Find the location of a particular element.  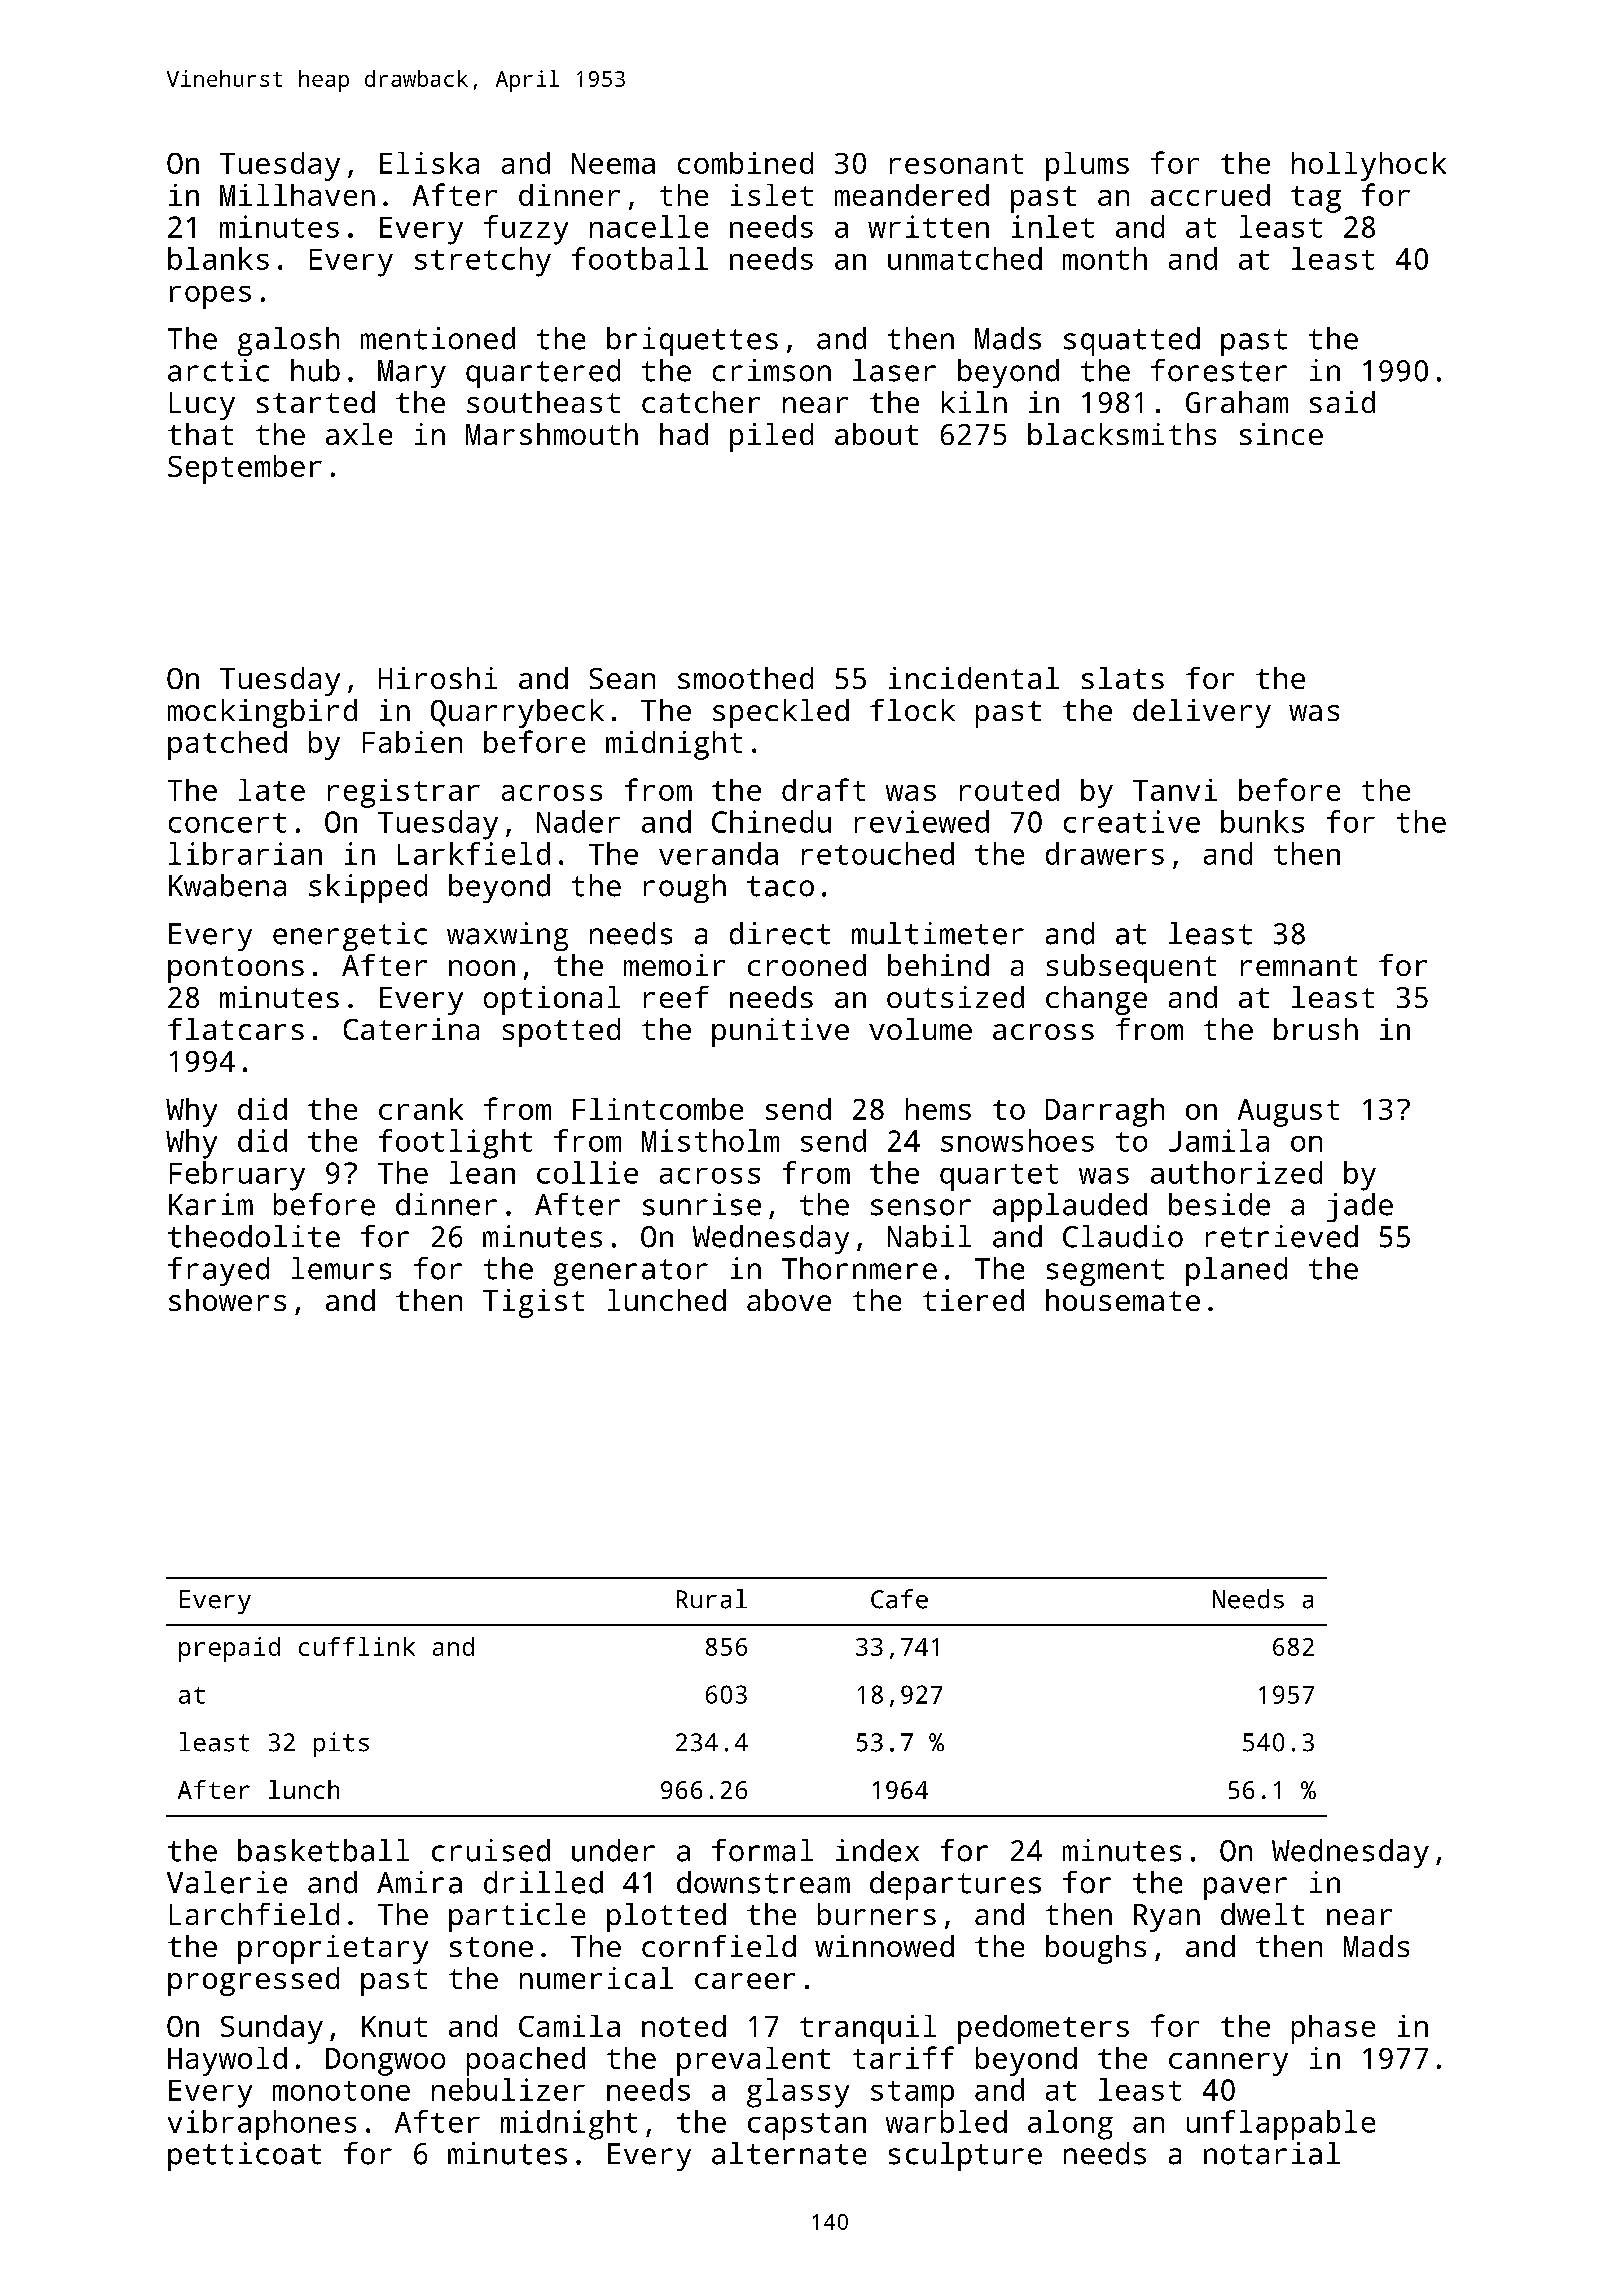

squatted is located at coordinates (1132, 341).
